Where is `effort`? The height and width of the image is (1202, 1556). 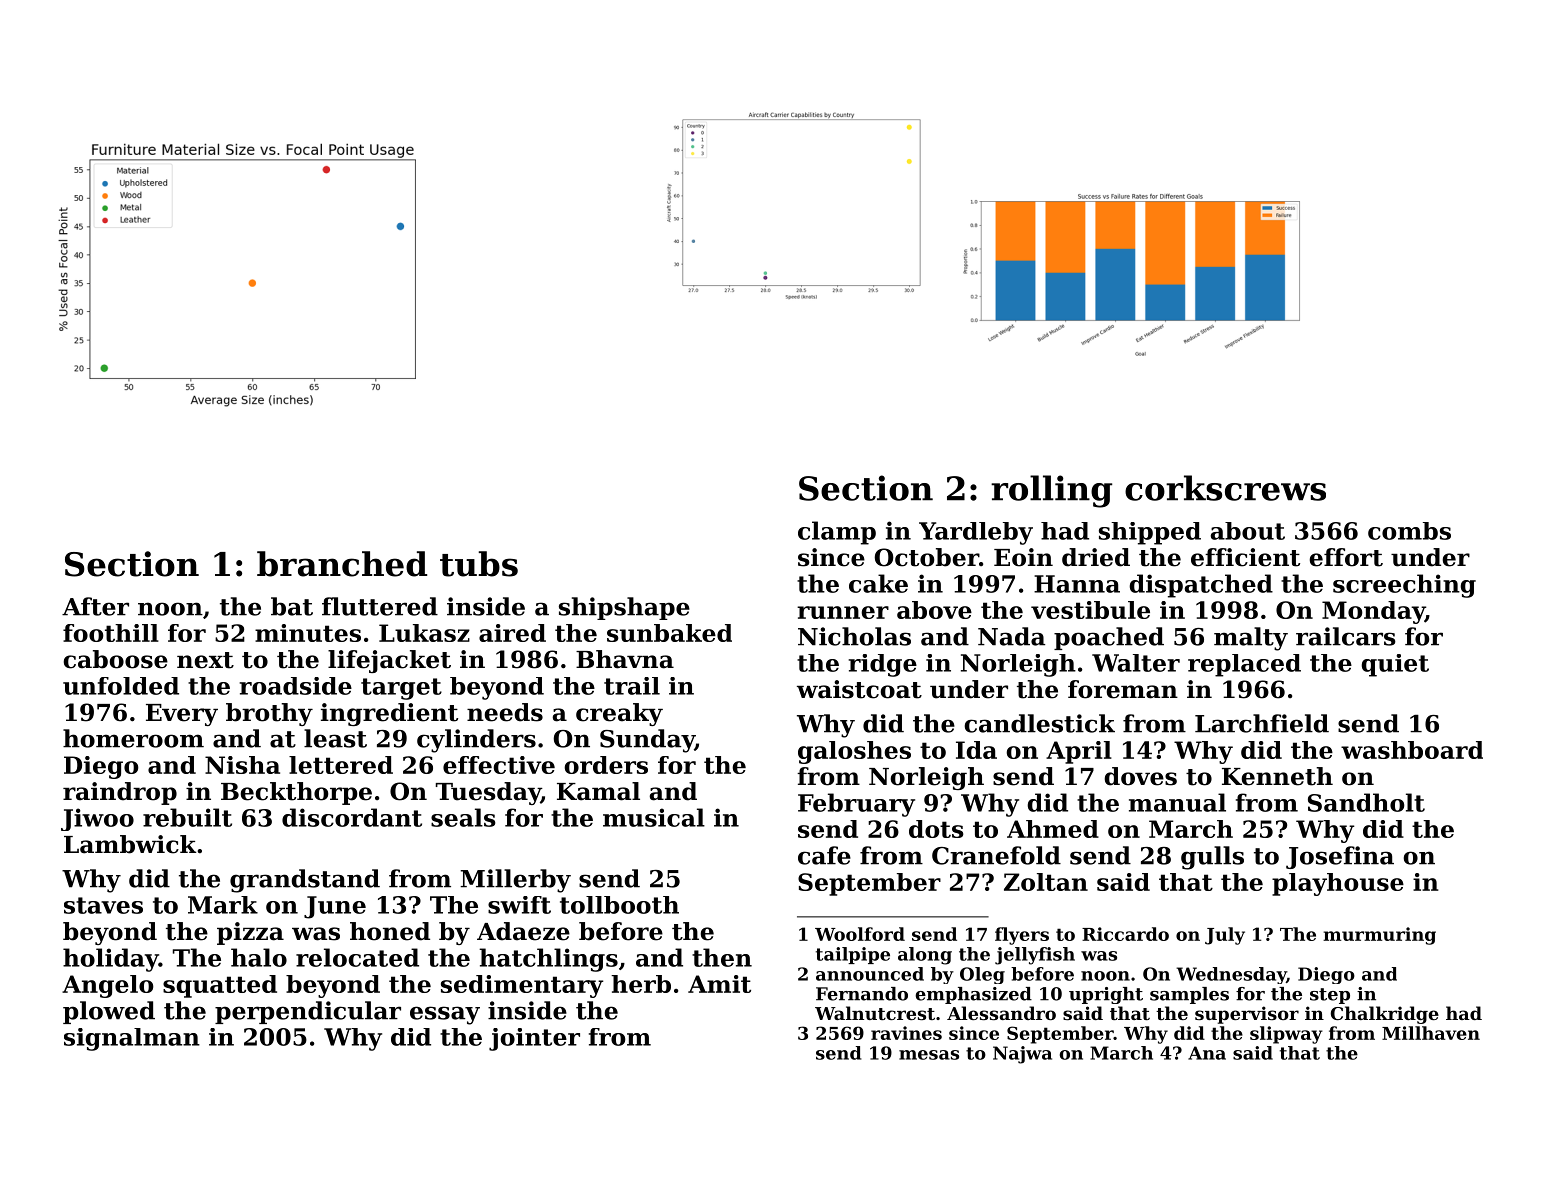
effort is located at coordinates (1346, 557).
